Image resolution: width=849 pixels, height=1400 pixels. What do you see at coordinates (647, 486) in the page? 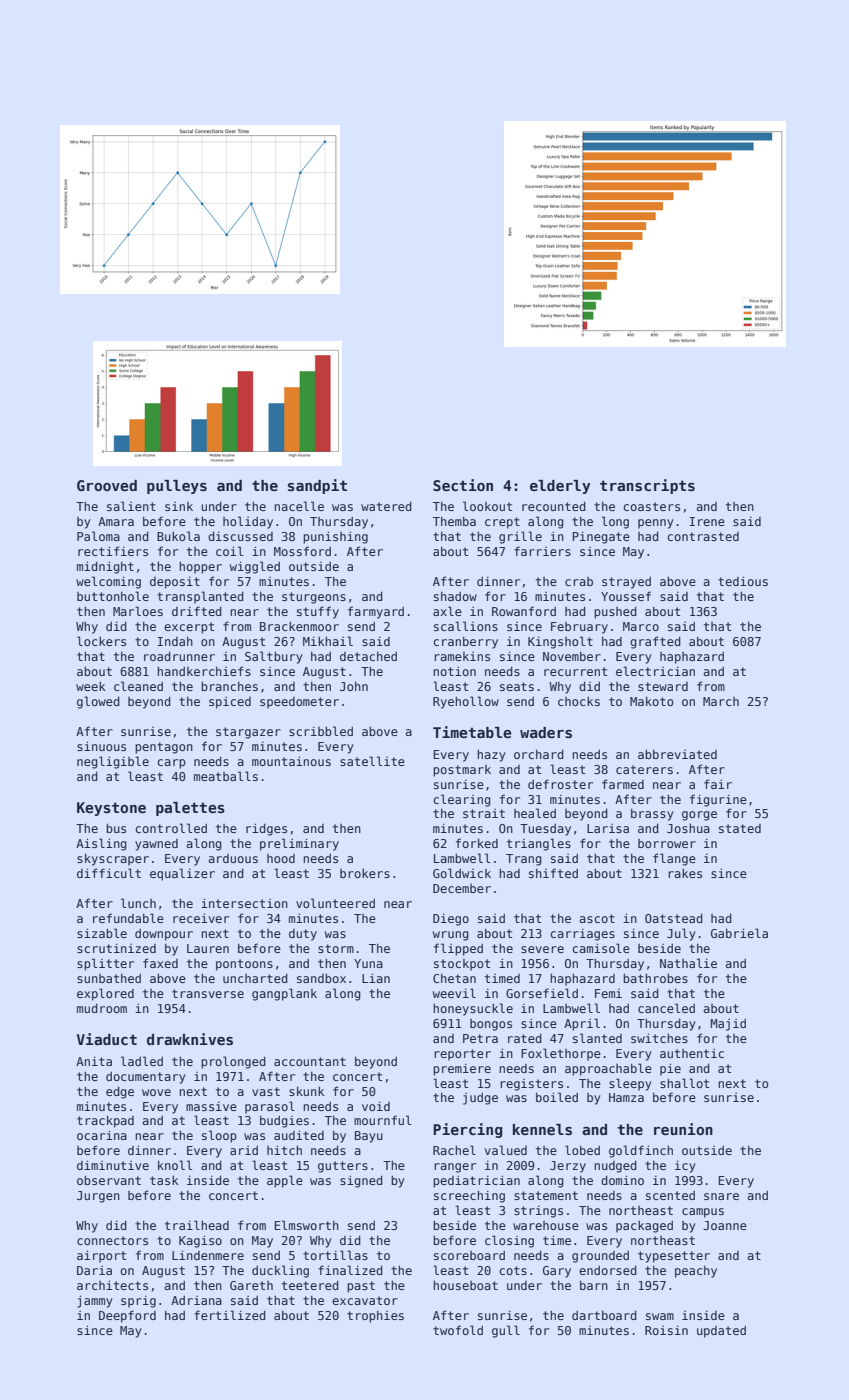
I see `transcripts` at bounding box center [647, 486].
